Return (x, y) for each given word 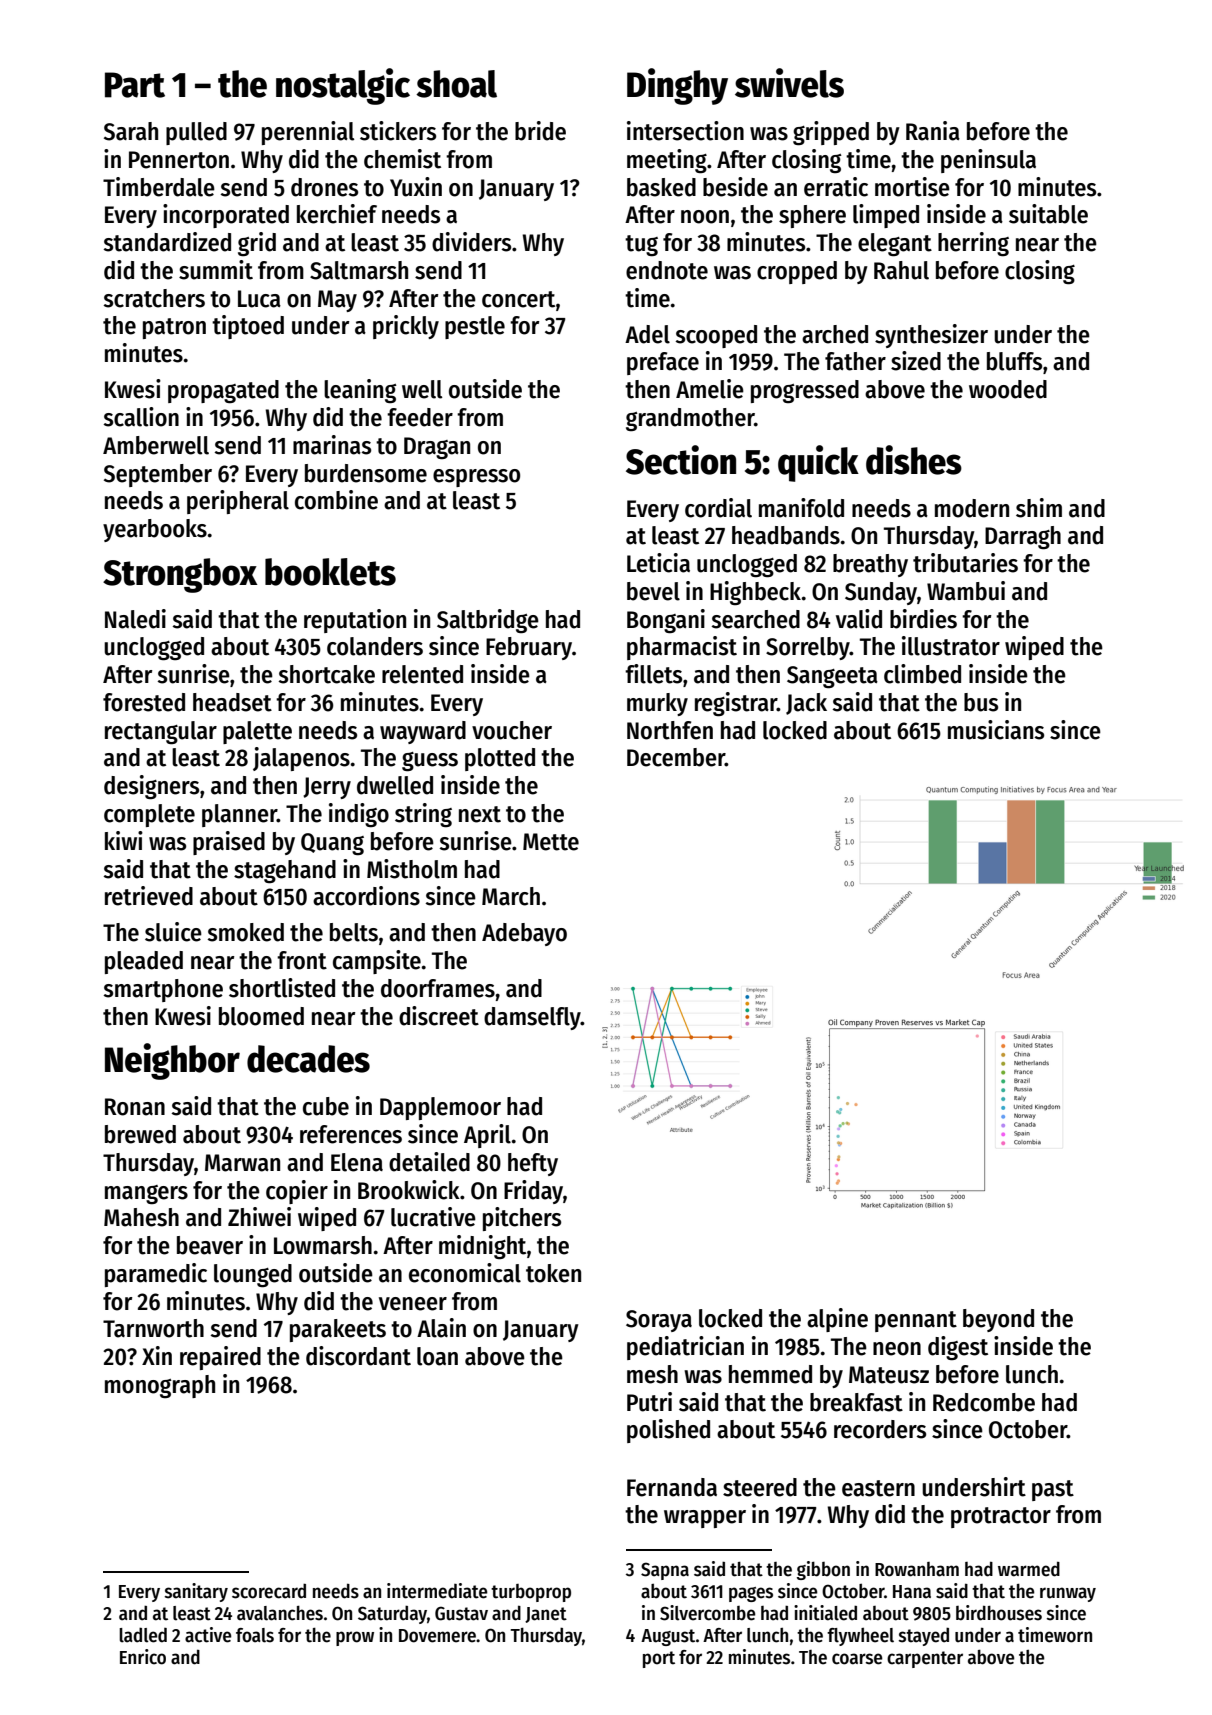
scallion (141, 417)
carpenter (925, 1659)
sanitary (196, 1592)
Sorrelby (808, 648)
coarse (857, 1659)
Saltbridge (488, 621)
